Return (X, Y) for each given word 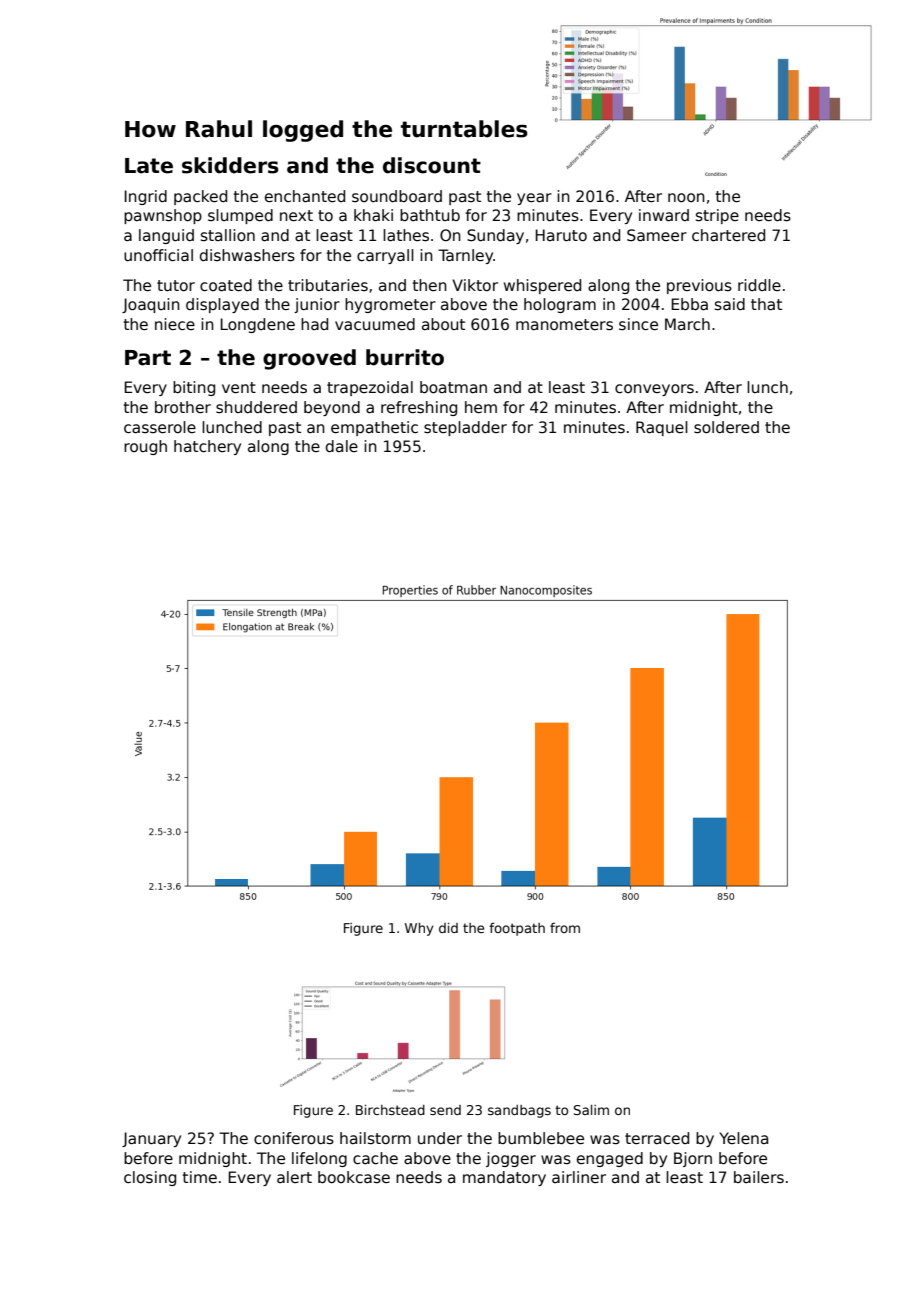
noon (686, 198)
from (565, 928)
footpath (517, 929)
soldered (726, 427)
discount (432, 165)
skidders (230, 165)
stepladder (465, 428)
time (200, 1177)
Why (419, 929)
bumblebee (541, 1138)
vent (239, 387)
